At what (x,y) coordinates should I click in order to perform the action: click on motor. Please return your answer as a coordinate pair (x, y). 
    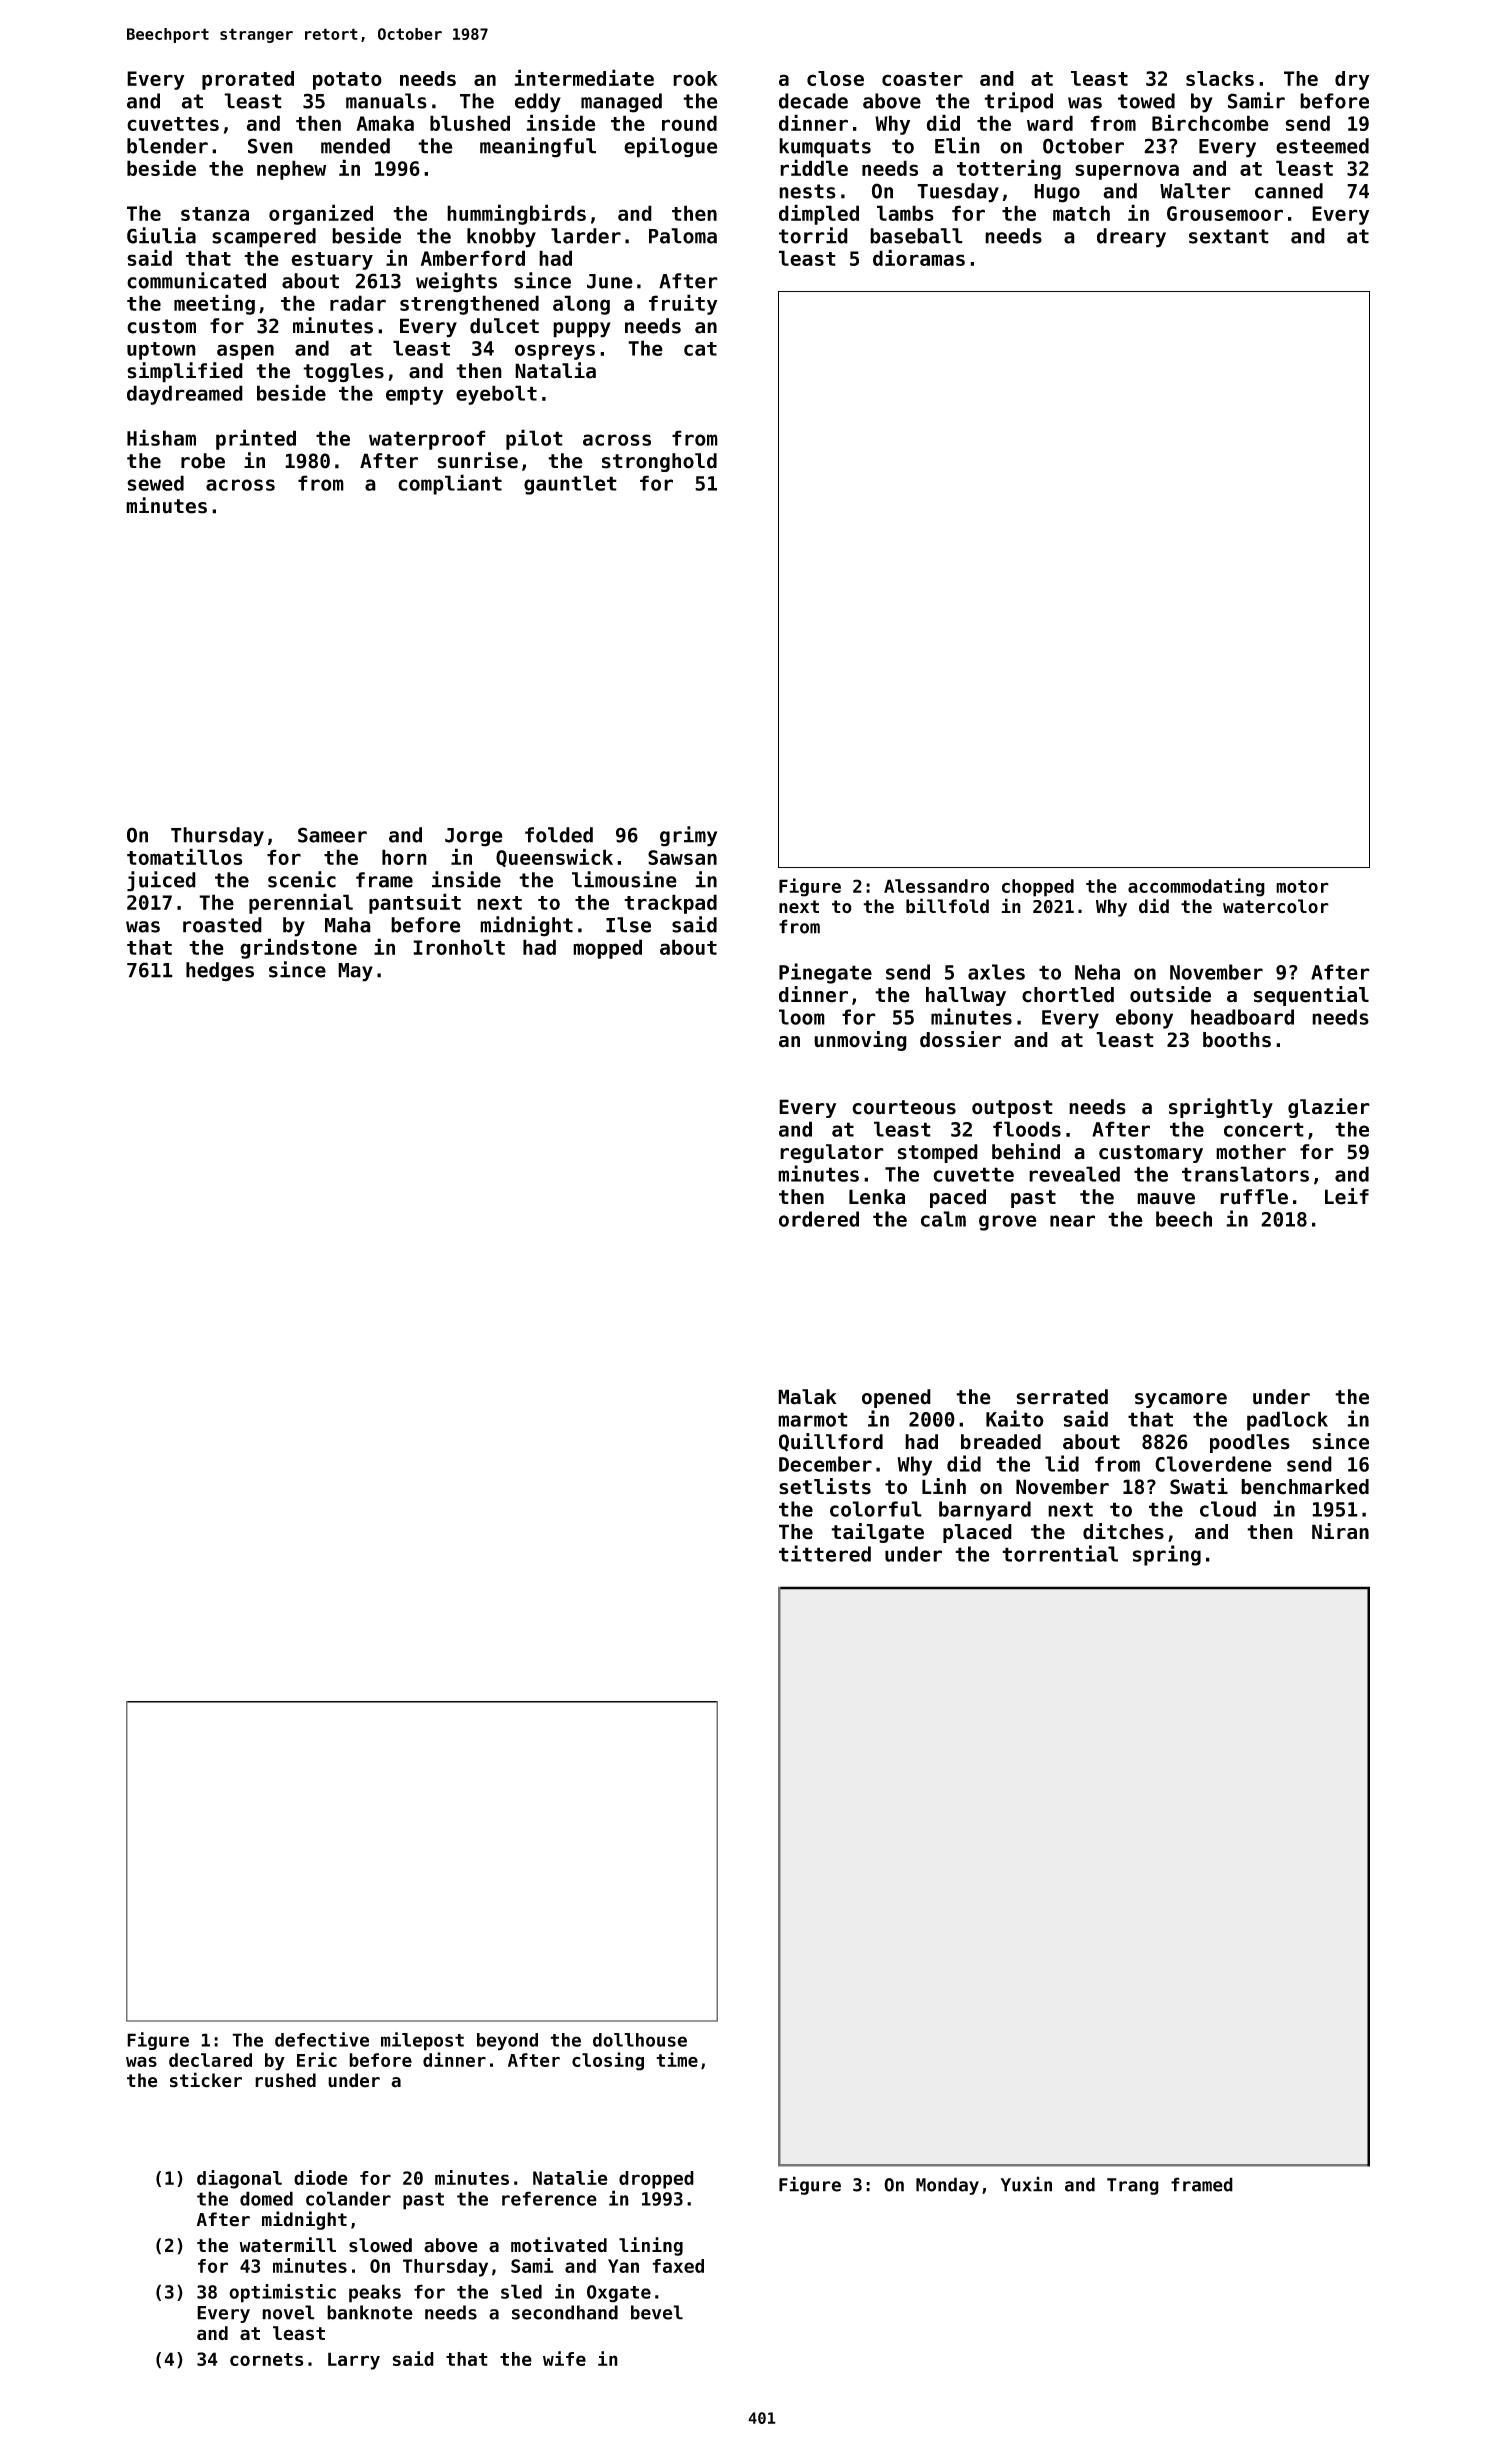
    Looking at the image, I should click on (1302, 886).
